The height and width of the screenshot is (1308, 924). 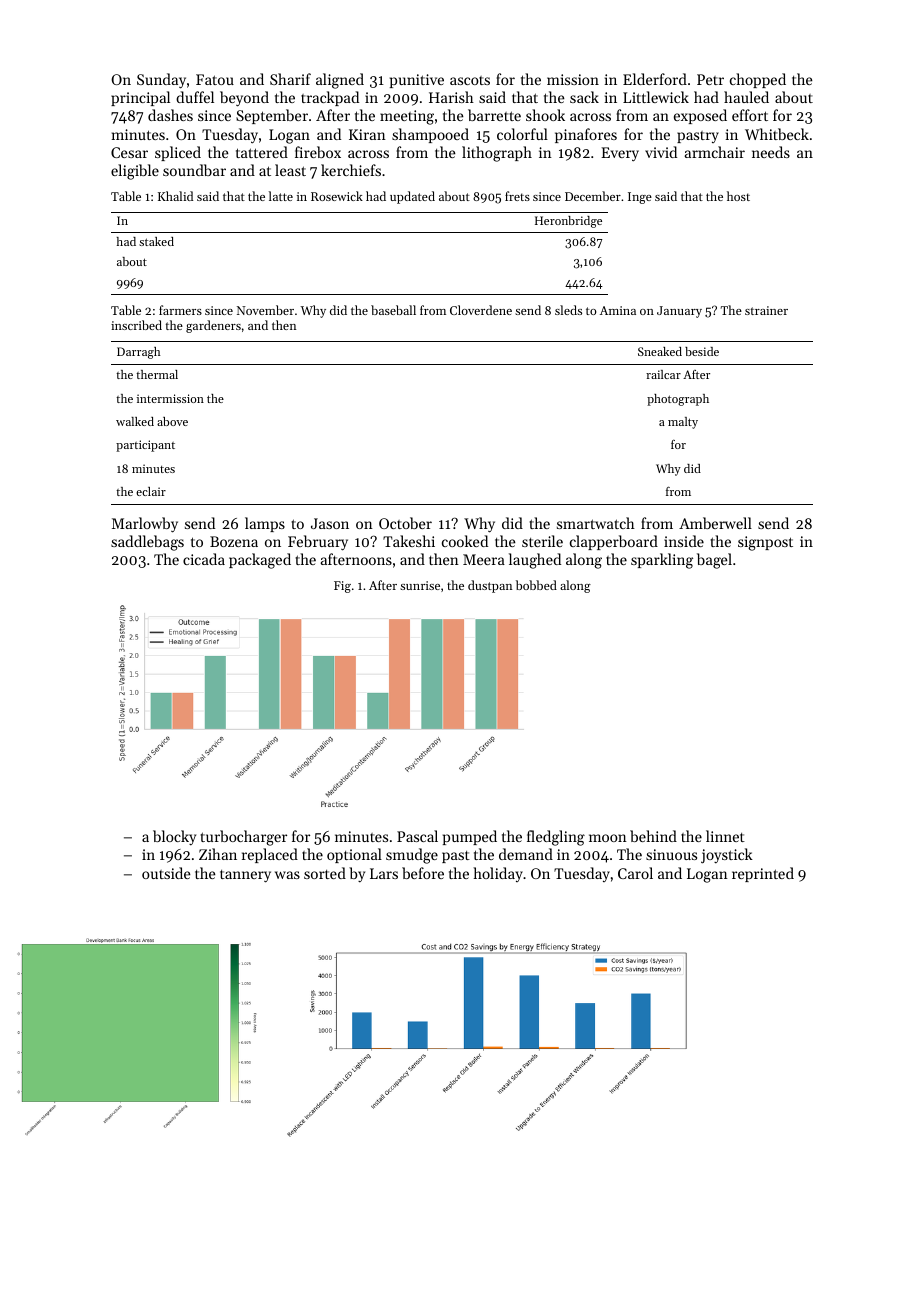 What do you see at coordinates (660, 351) in the screenshot?
I see `Sneaked` at bounding box center [660, 351].
